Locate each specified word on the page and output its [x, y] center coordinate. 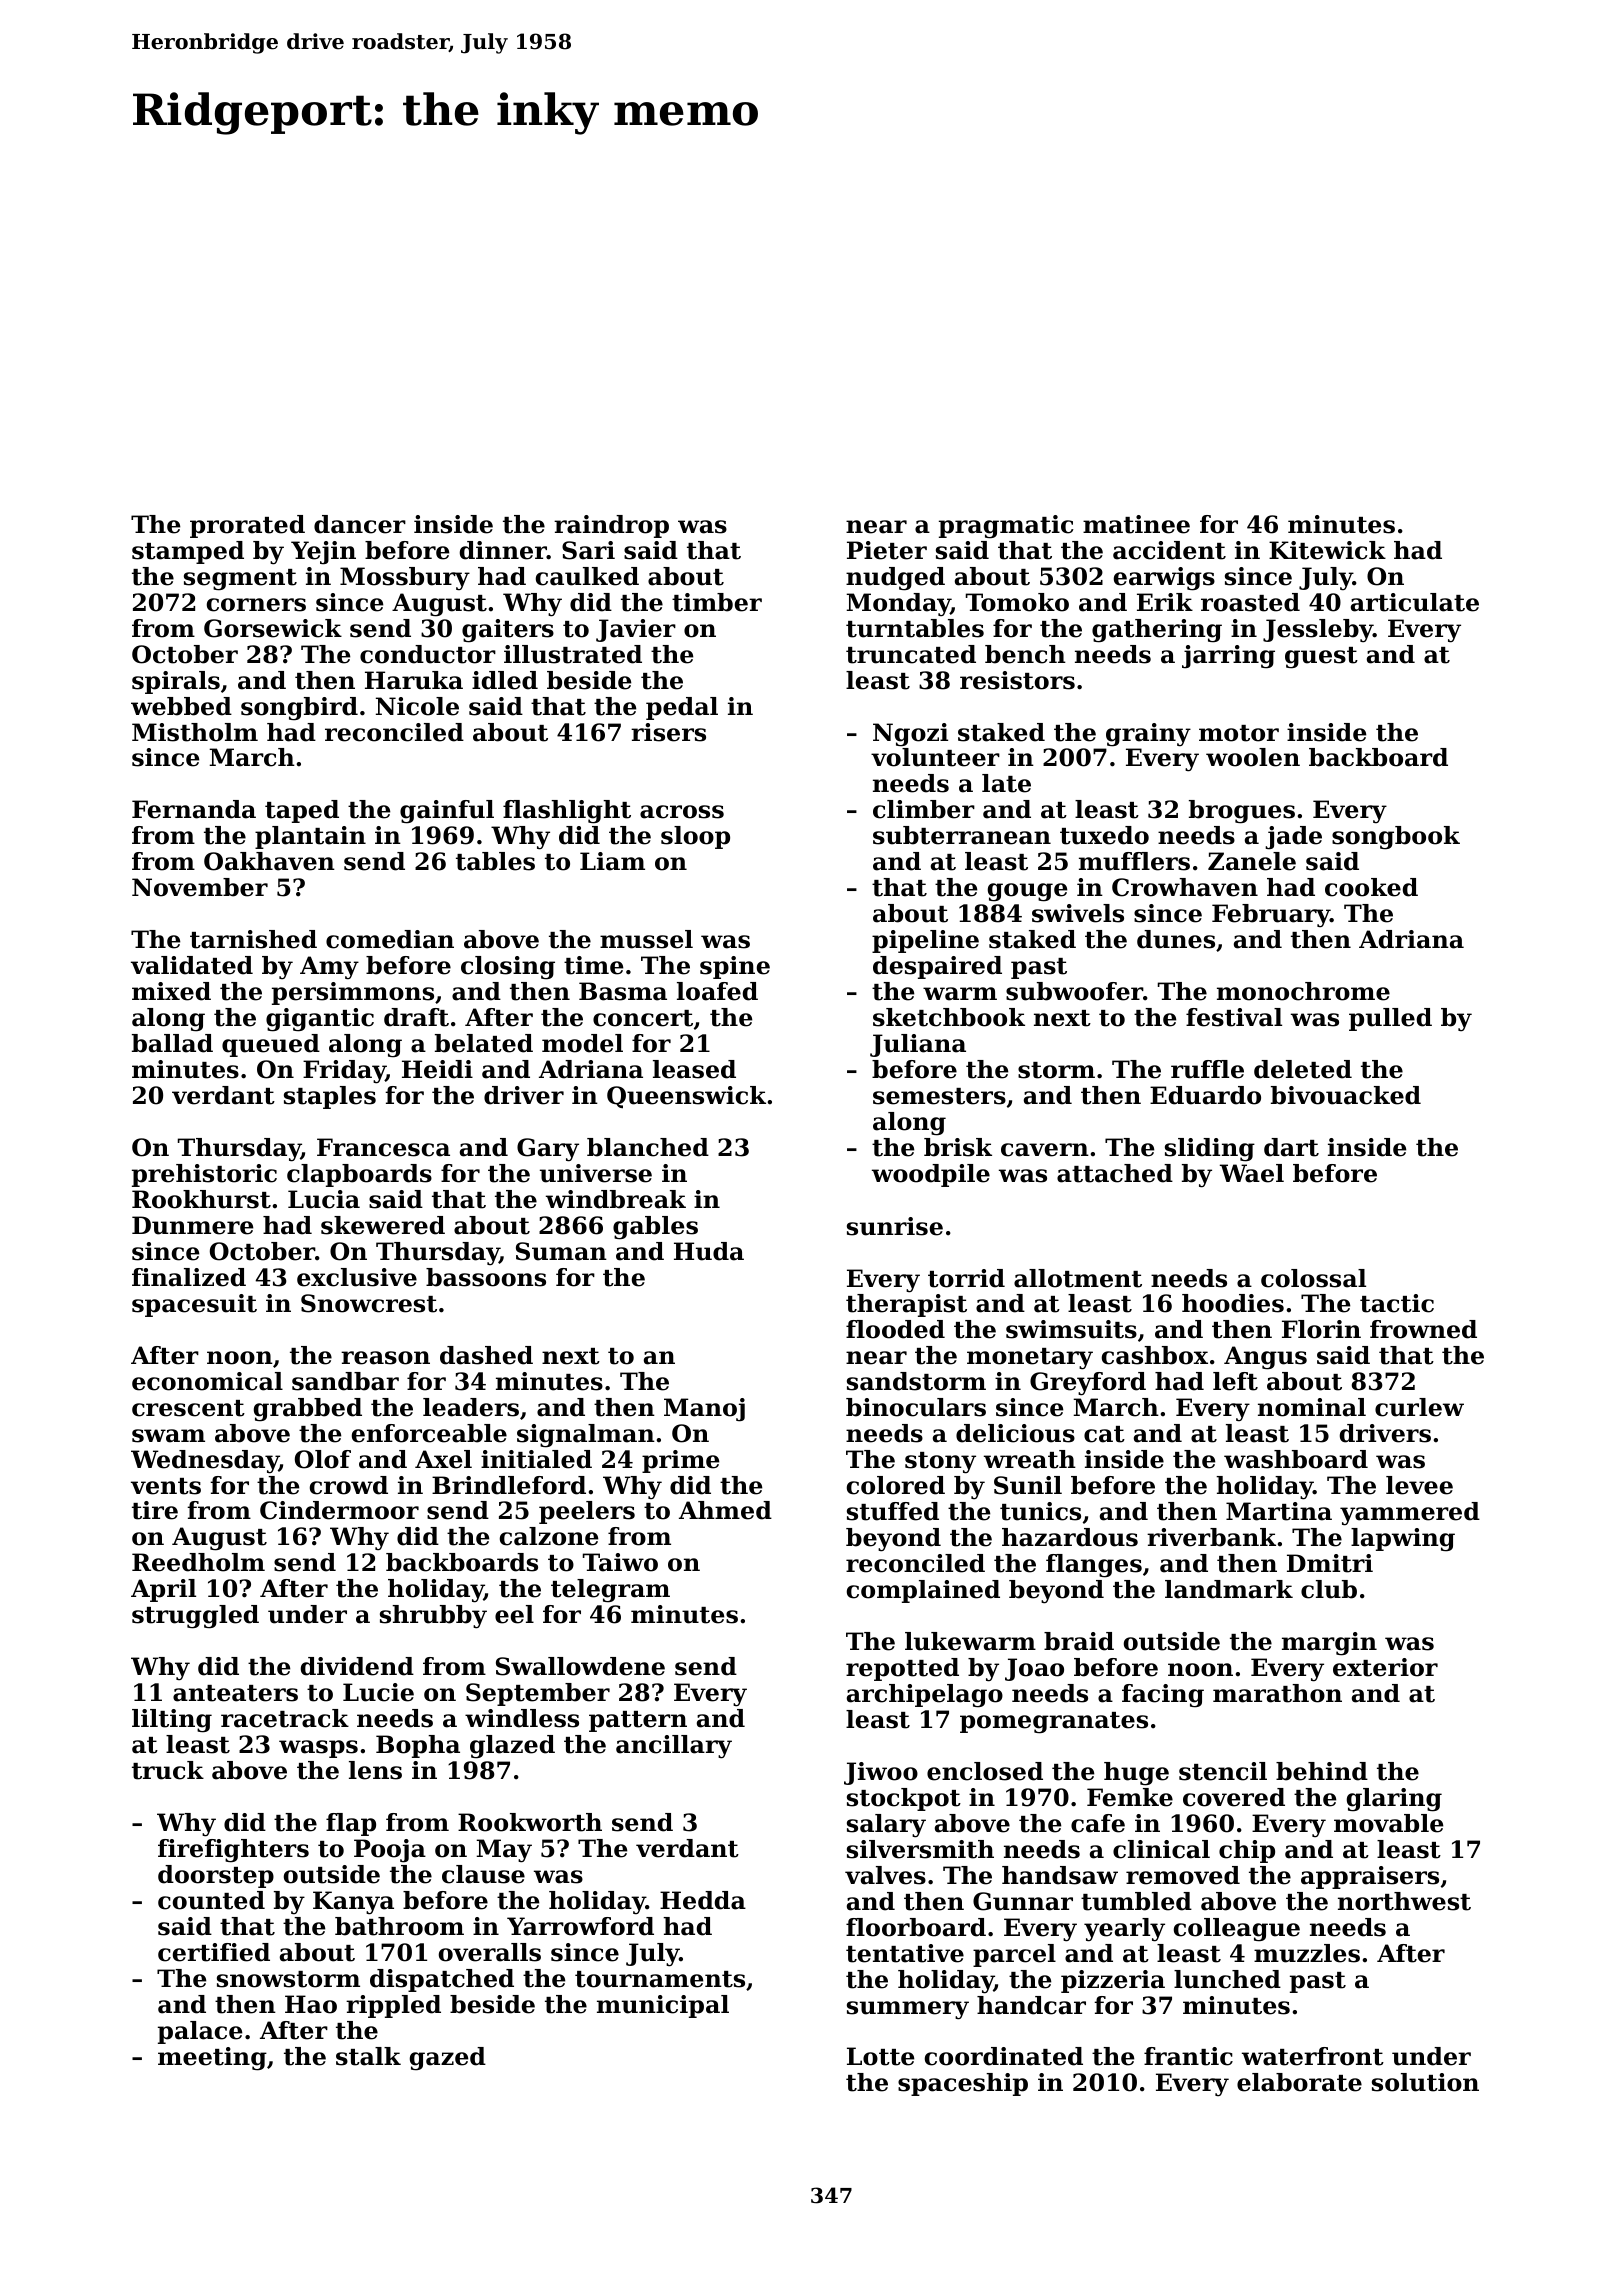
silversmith [920, 1849]
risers [668, 732]
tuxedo [1104, 835]
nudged [895, 579]
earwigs [1164, 579]
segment [240, 580]
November [200, 887]
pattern [638, 1721]
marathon [1277, 1693]
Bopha [418, 1746]
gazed [448, 2059]
